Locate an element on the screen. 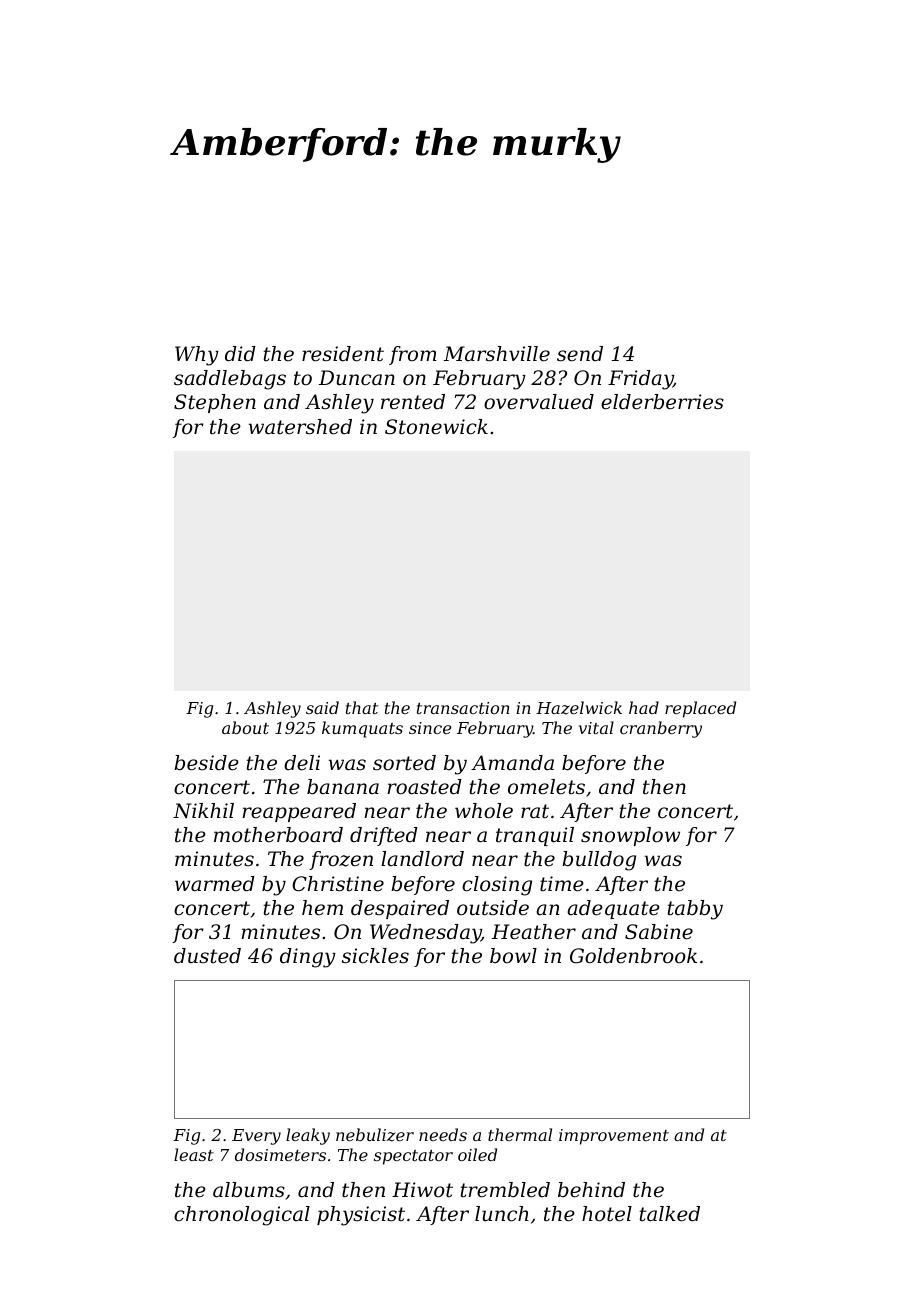 Image resolution: width=924 pixels, height=1311 pixels. Friday is located at coordinates (640, 380).
